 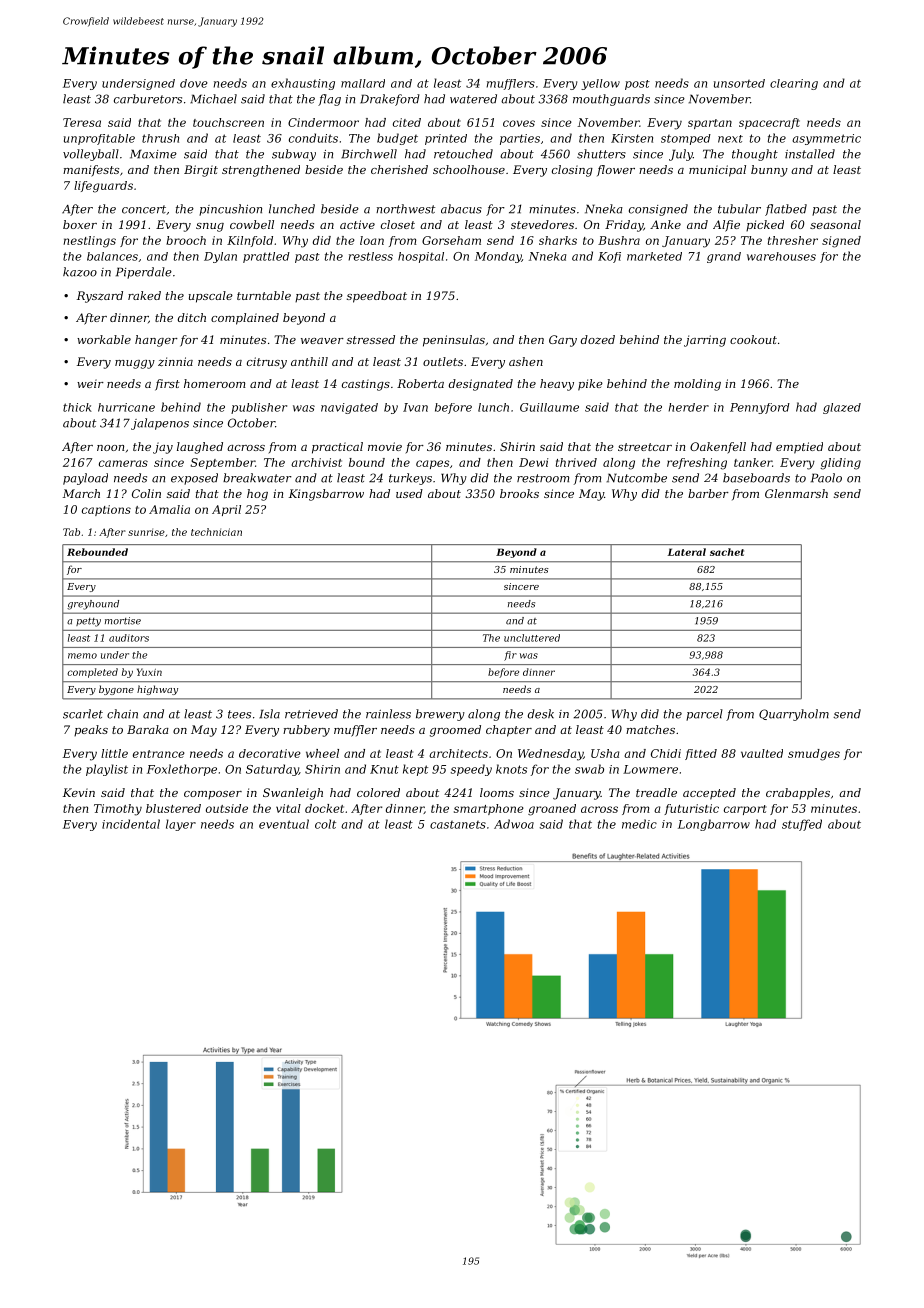 I want to click on Quarryholm, so click(x=794, y=715).
